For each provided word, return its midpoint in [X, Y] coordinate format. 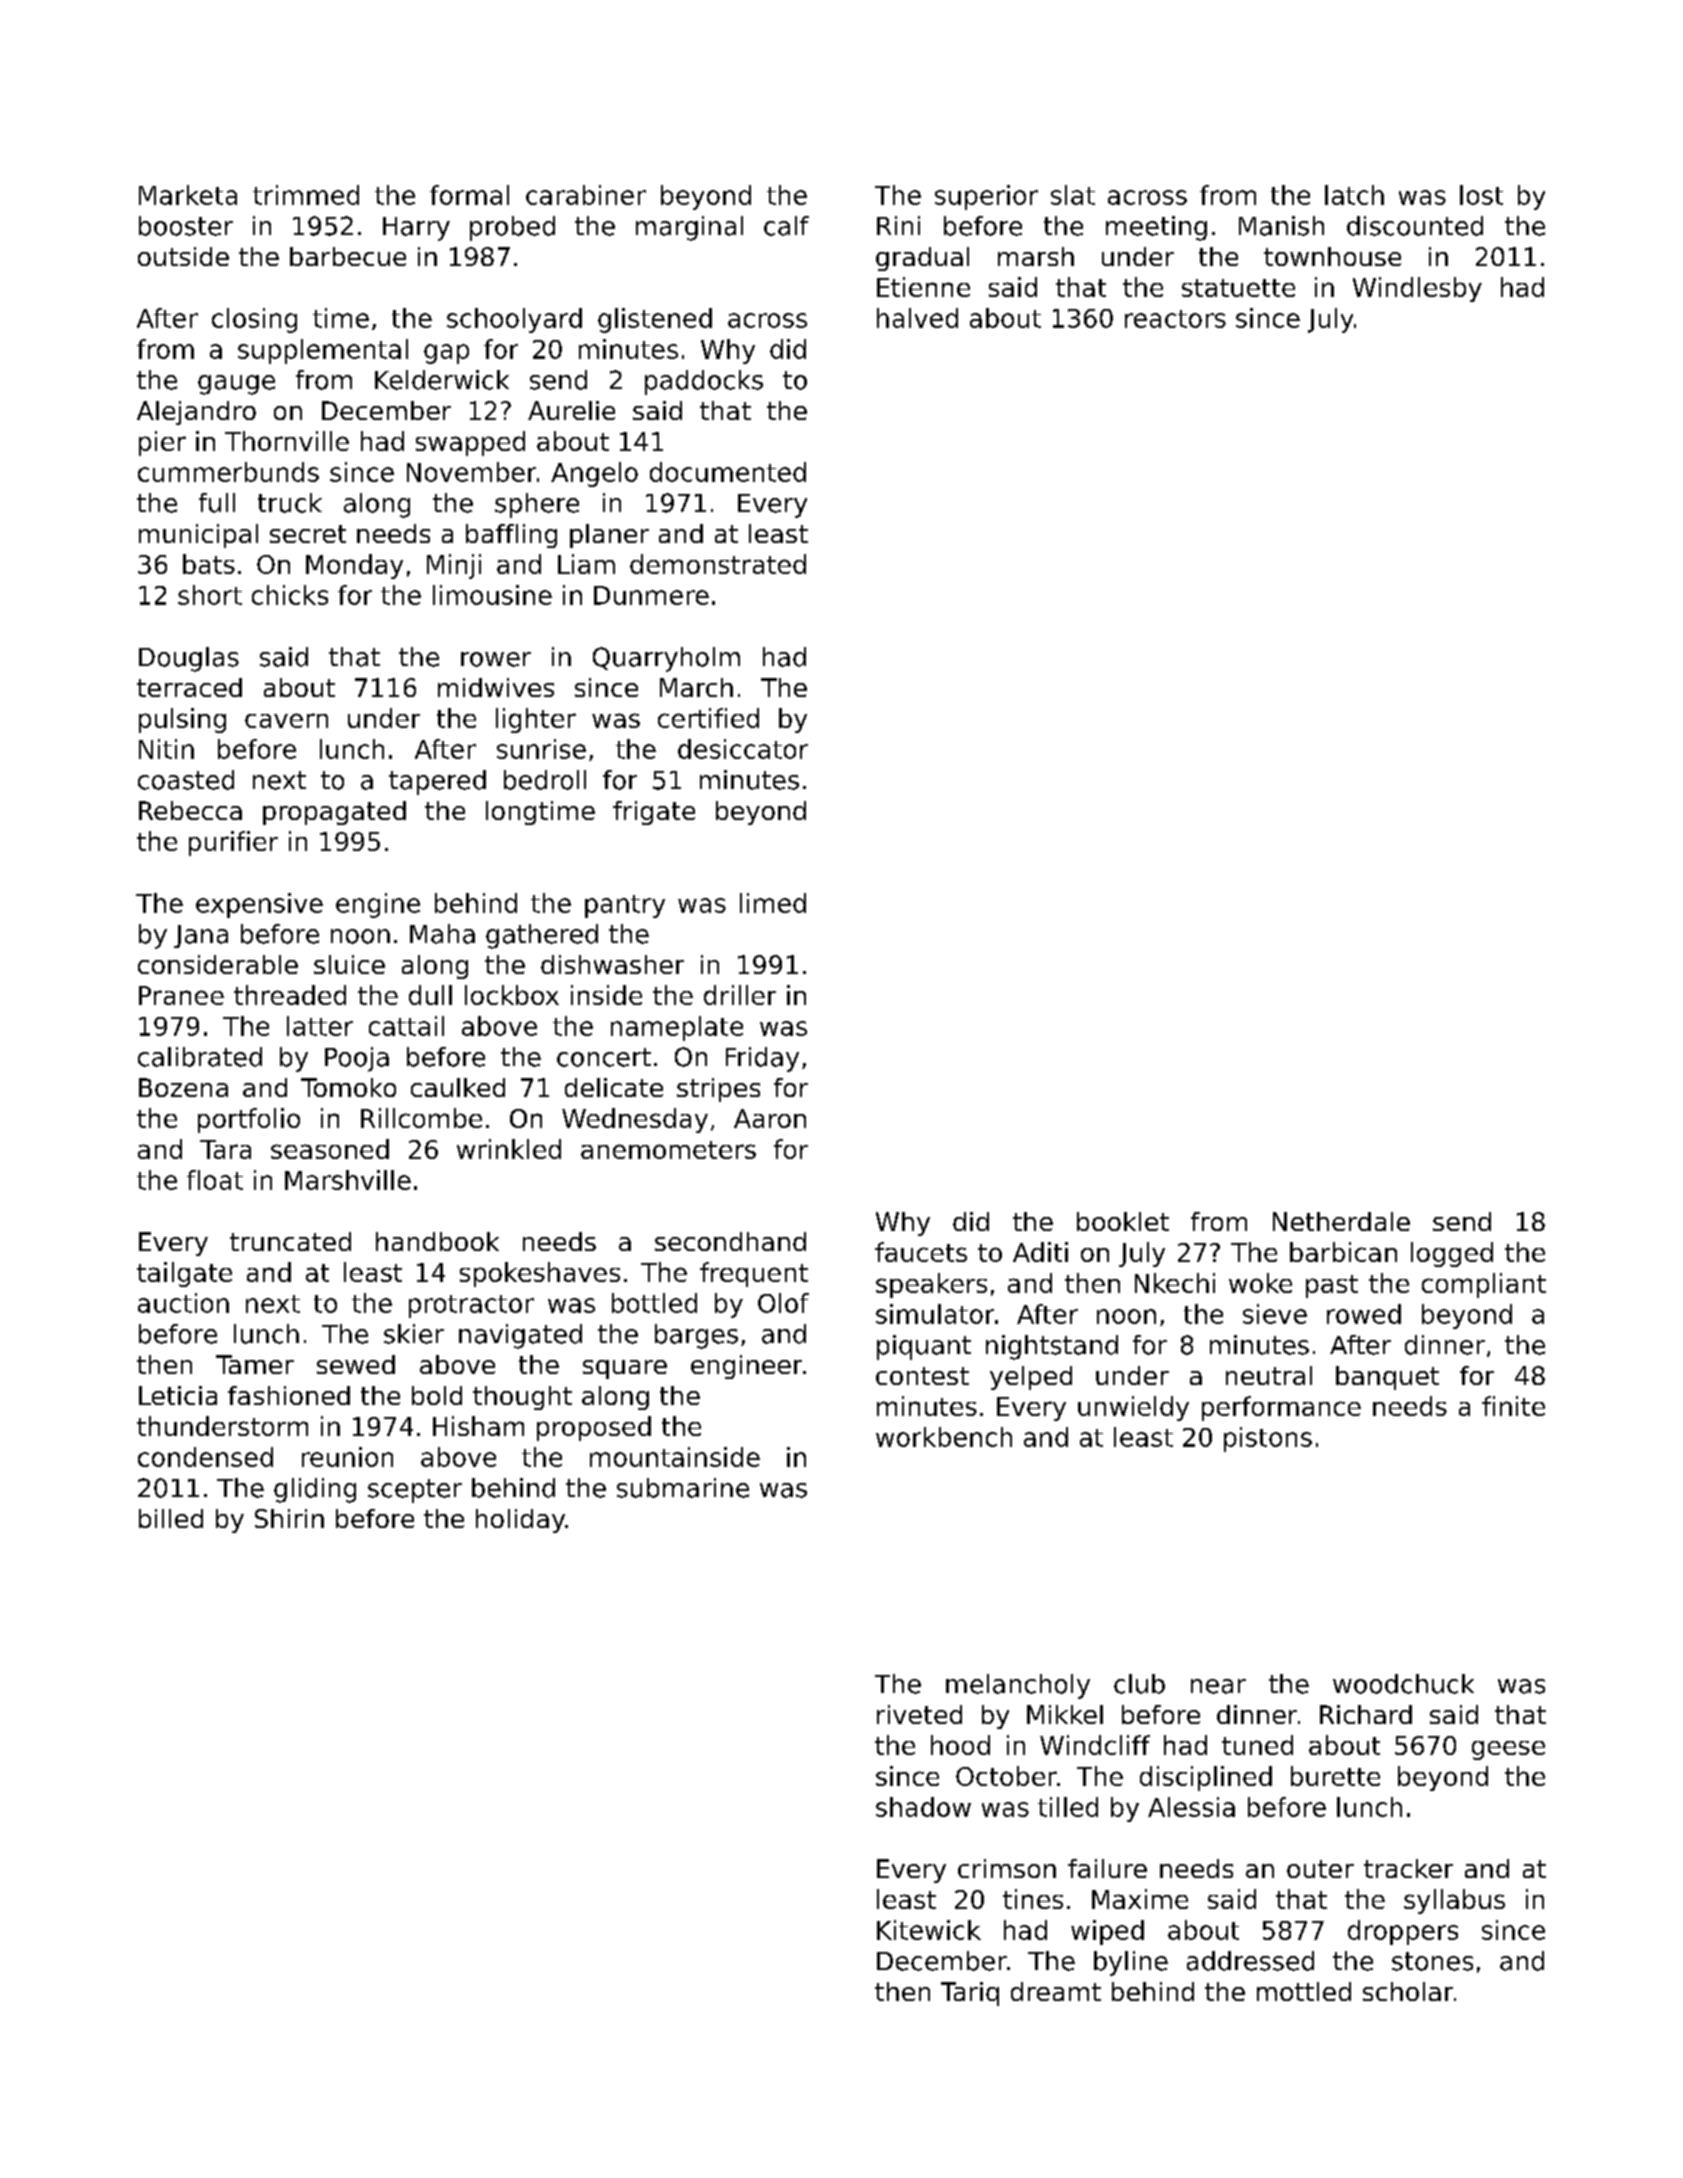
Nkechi [1175, 1283]
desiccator [743, 749]
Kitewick [929, 1930]
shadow [923, 1807]
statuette [1238, 288]
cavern [286, 720]
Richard [1366, 1714]
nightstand [1052, 1347]
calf [786, 226]
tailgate [184, 1274]
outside [183, 256]
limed [773, 903]
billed [171, 1518]
